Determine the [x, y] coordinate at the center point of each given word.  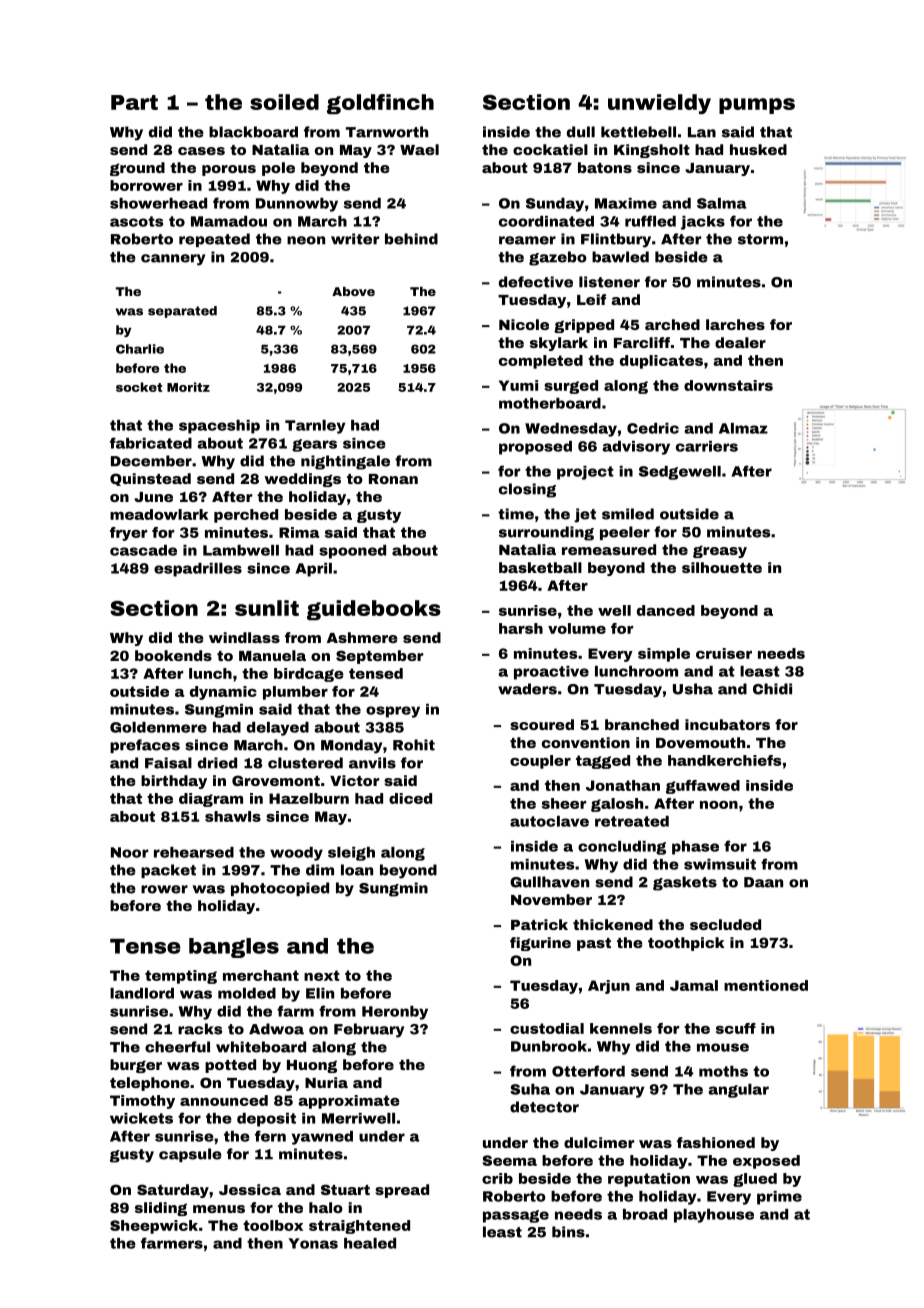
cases [201, 151]
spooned [352, 552]
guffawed [703, 787]
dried [217, 763]
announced [224, 1100]
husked [758, 149]
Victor [354, 780]
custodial [547, 1028]
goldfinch [380, 104]
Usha [693, 689]
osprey [393, 712]
